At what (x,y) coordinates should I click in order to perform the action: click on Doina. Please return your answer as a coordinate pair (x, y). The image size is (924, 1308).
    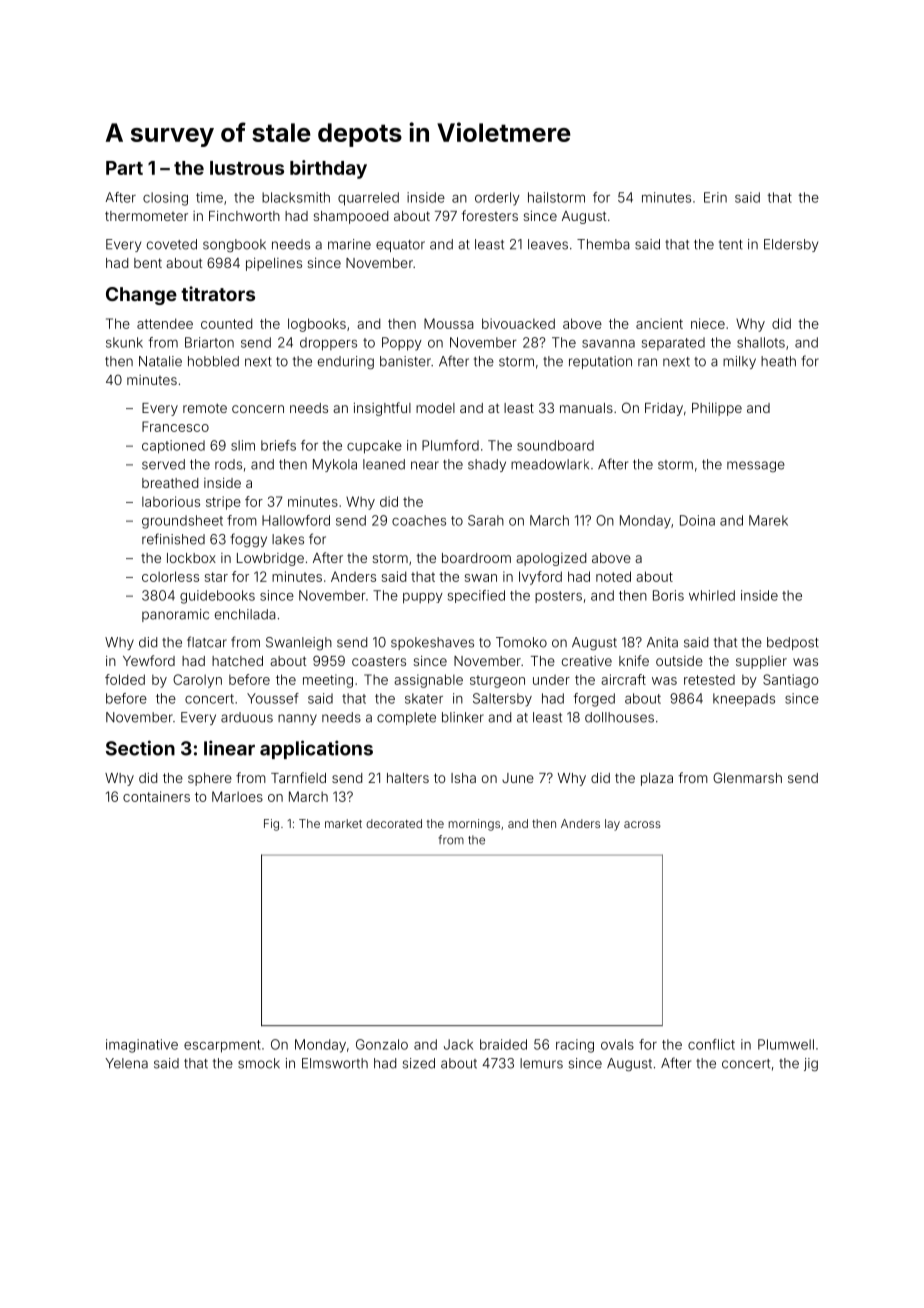
    Looking at the image, I should click on (697, 520).
